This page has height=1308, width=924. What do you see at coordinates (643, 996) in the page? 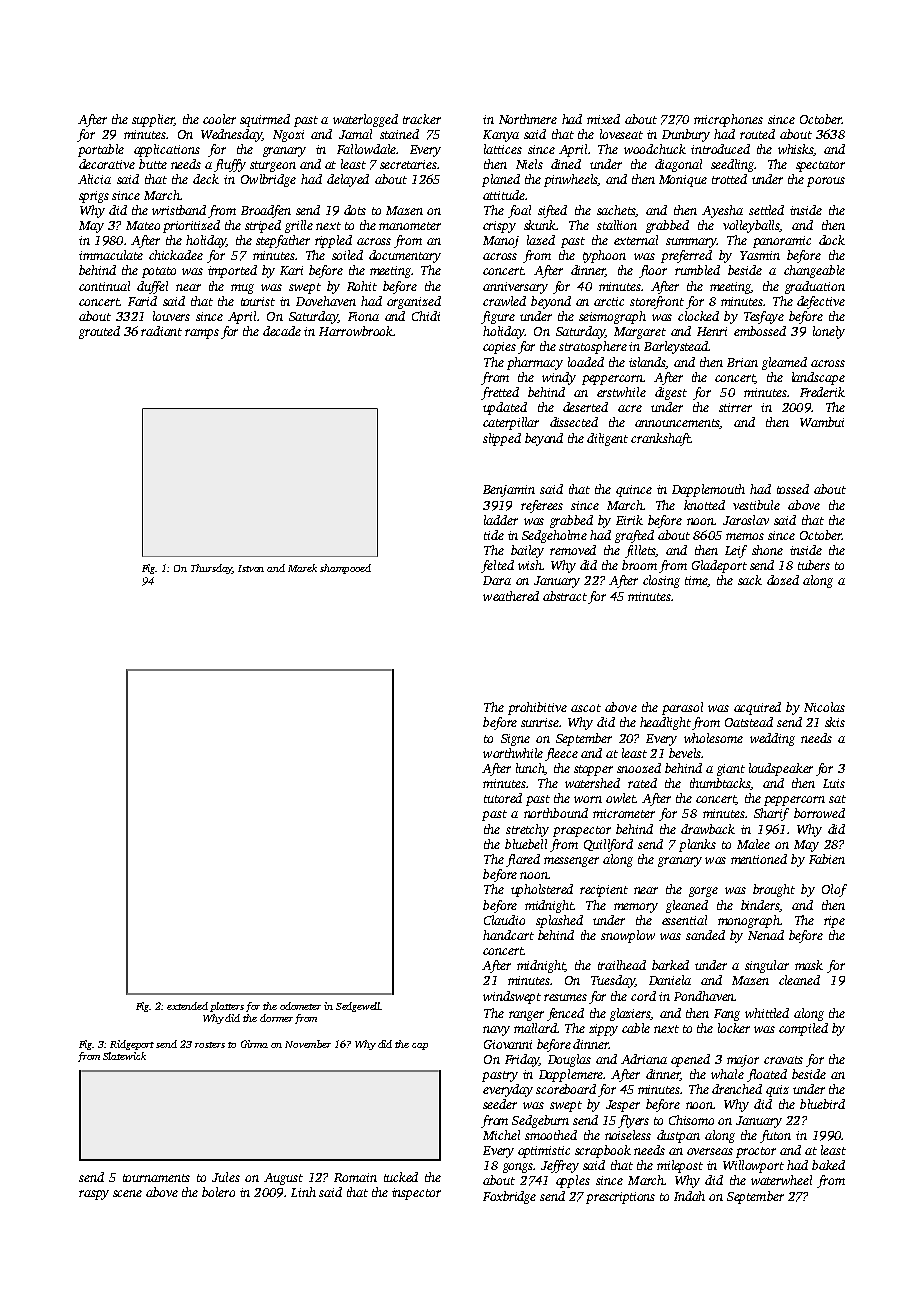
I see `cord` at bounding box center [643, 996].
